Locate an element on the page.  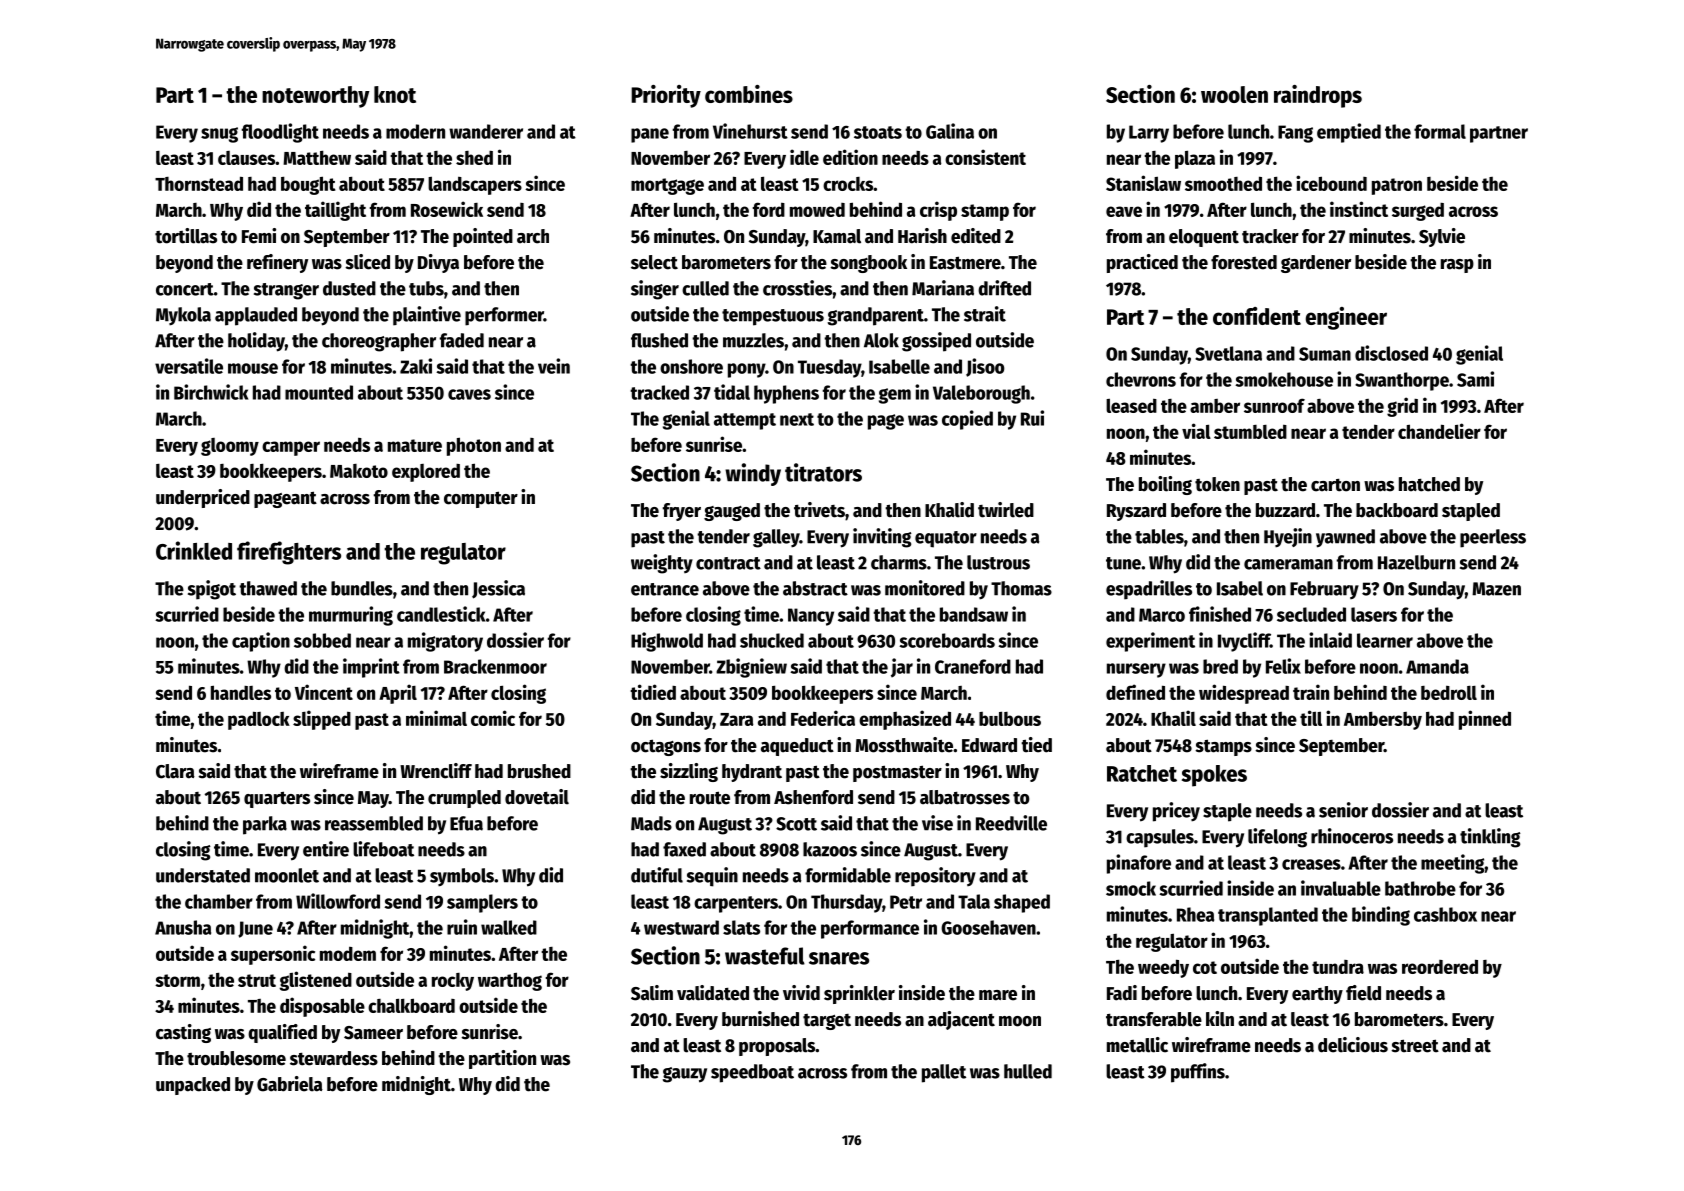
Zbigniew is located at coordinates (751, 668).
